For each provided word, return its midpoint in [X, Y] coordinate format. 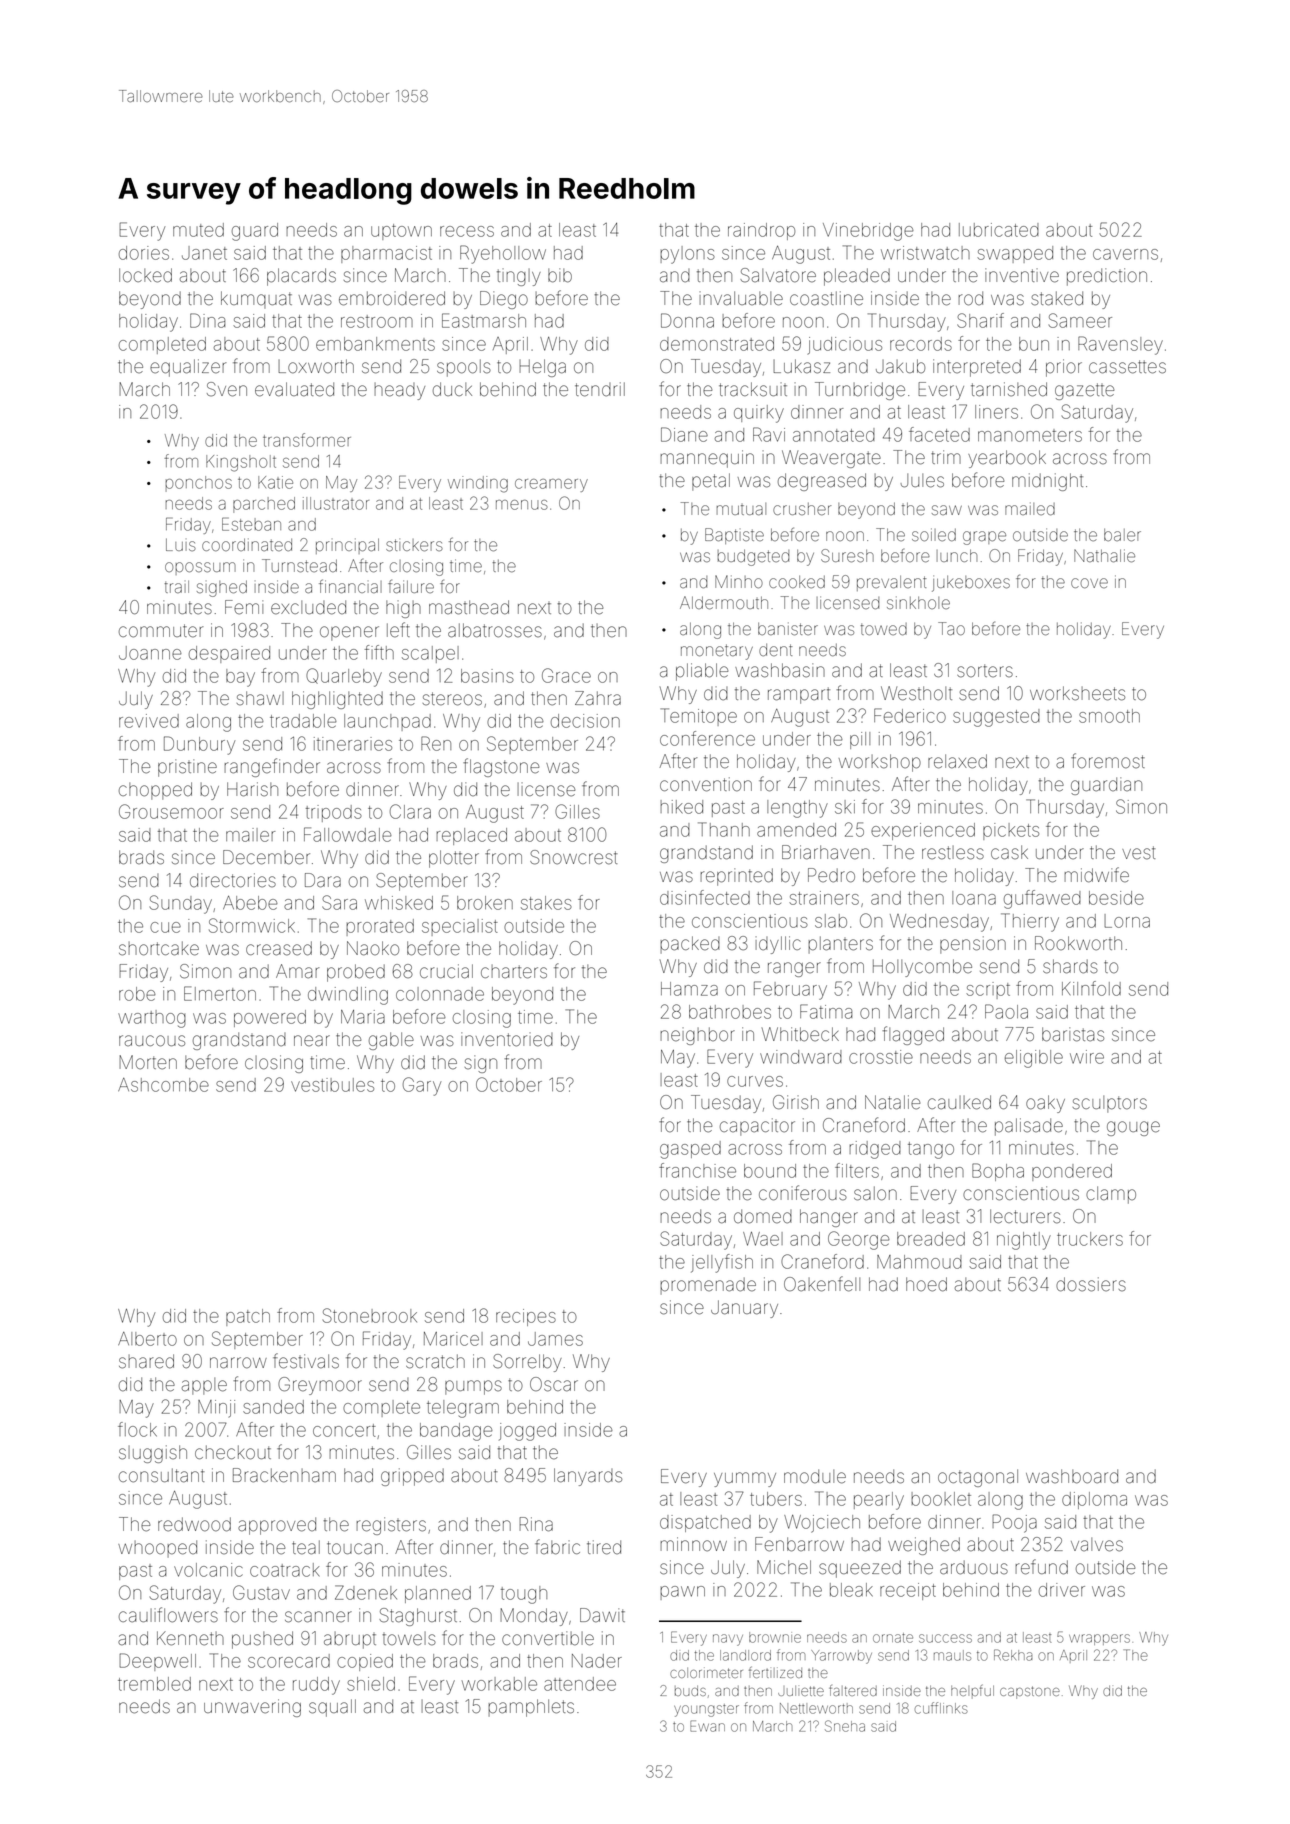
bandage [456, 1432]
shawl [260, 698]
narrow [238, 1363]
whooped [157, 1548]
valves [1097, 1545]
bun [1034, 344]
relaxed [957, 761]
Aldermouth [724, 602]
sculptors [1110, 1104]
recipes [526, 1317]
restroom [377, 321]
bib [560, 275]
